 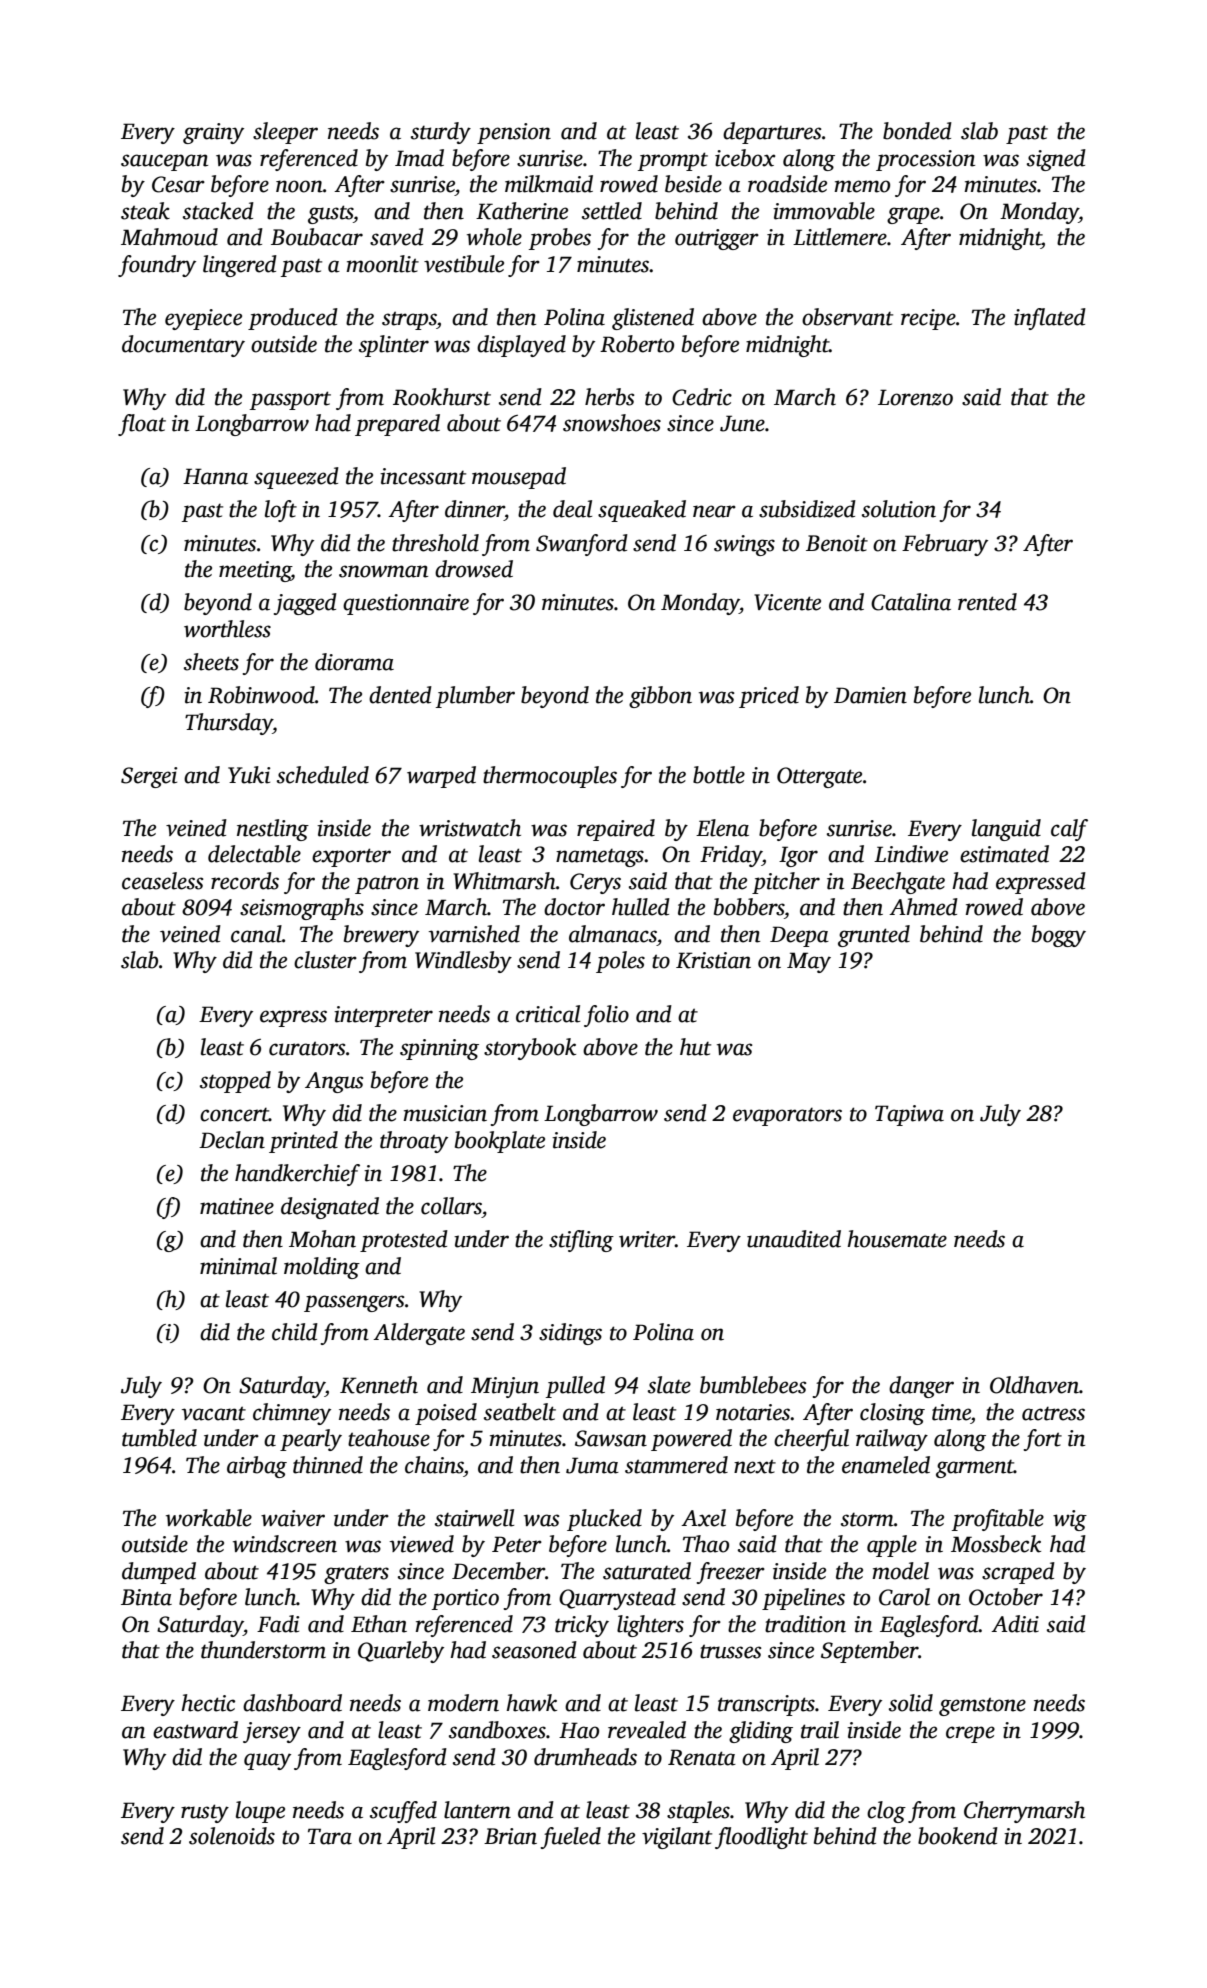 What do you see at coordinates (285, 133) in the screenshot?
I see `sleeper` at bounding box center [285, 133].
